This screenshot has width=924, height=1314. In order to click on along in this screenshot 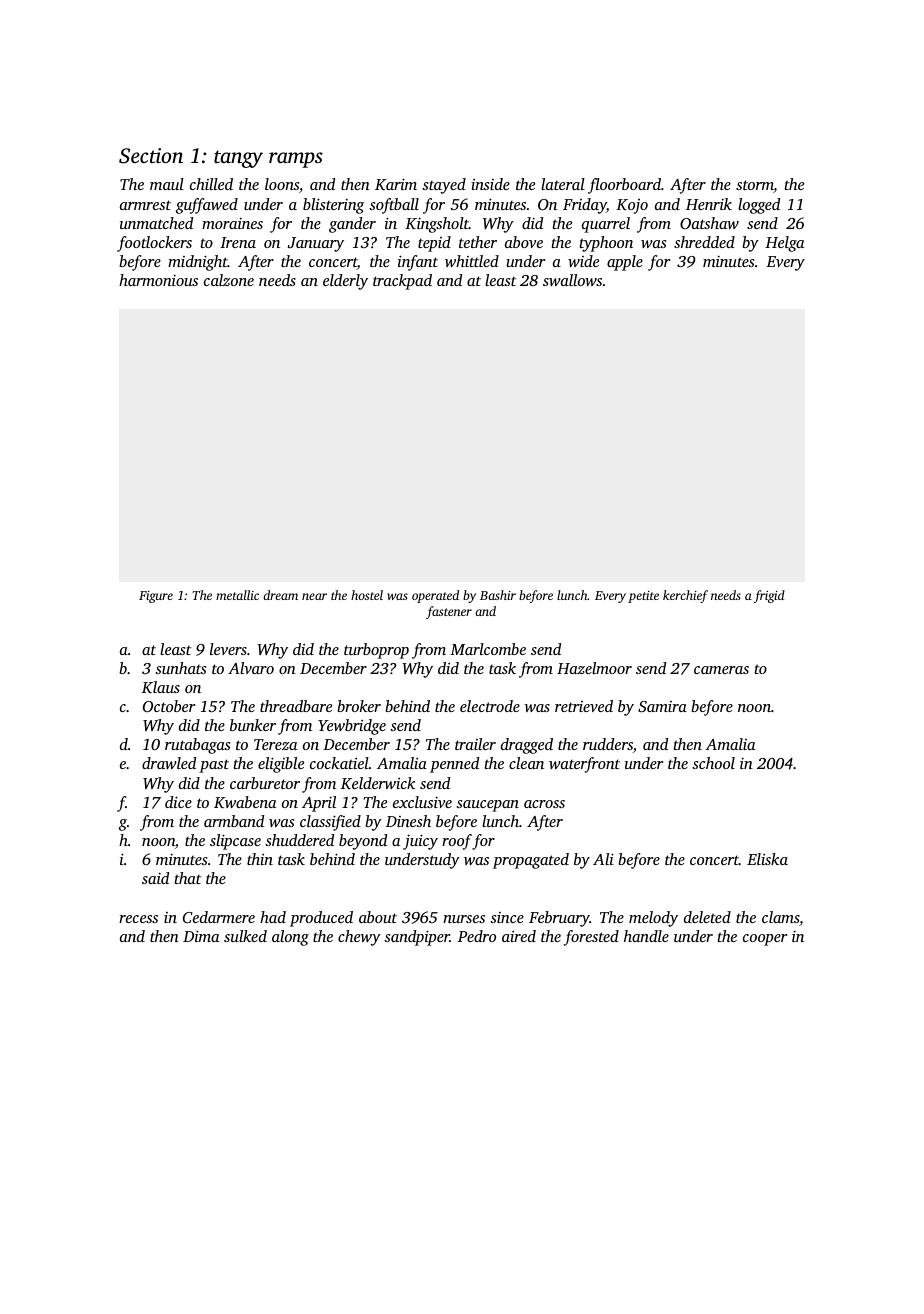, I will do `click(290, 938)`.
